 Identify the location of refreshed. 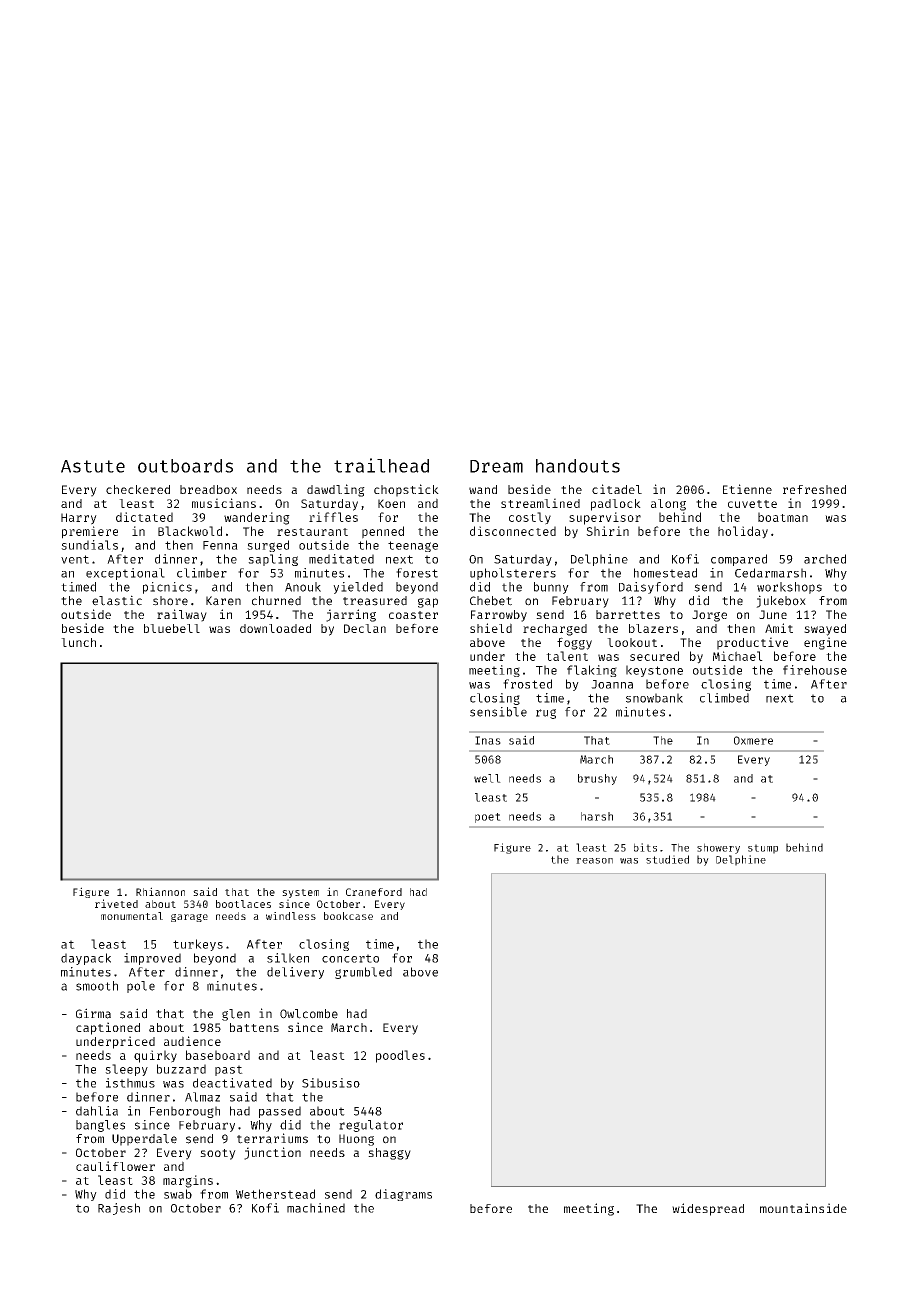
(814, 489).
